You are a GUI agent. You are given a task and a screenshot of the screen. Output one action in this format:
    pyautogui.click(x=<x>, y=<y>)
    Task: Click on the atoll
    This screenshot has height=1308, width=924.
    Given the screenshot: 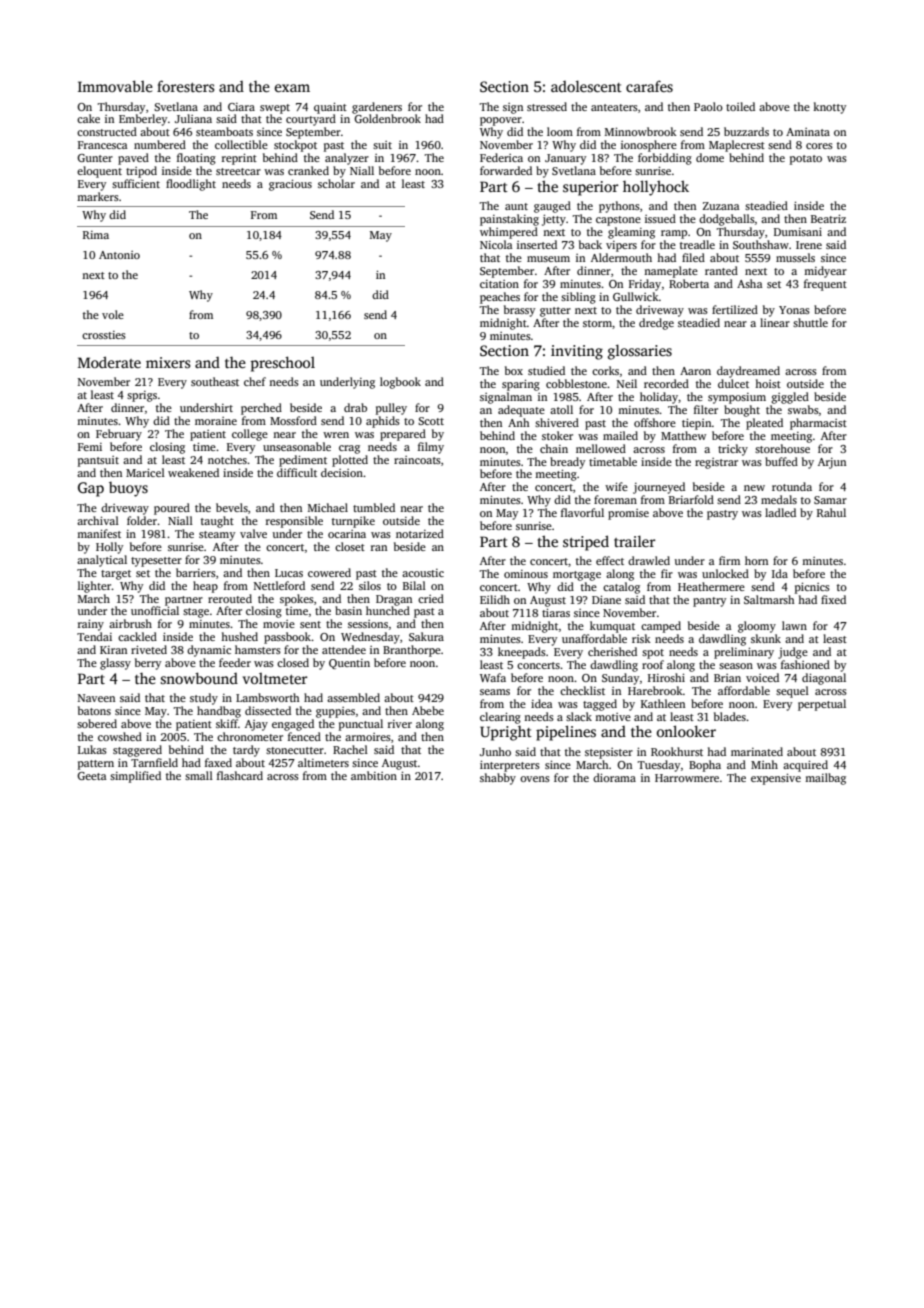 What is the action you would take?
    pyautogui.click(x=561, y=409)
